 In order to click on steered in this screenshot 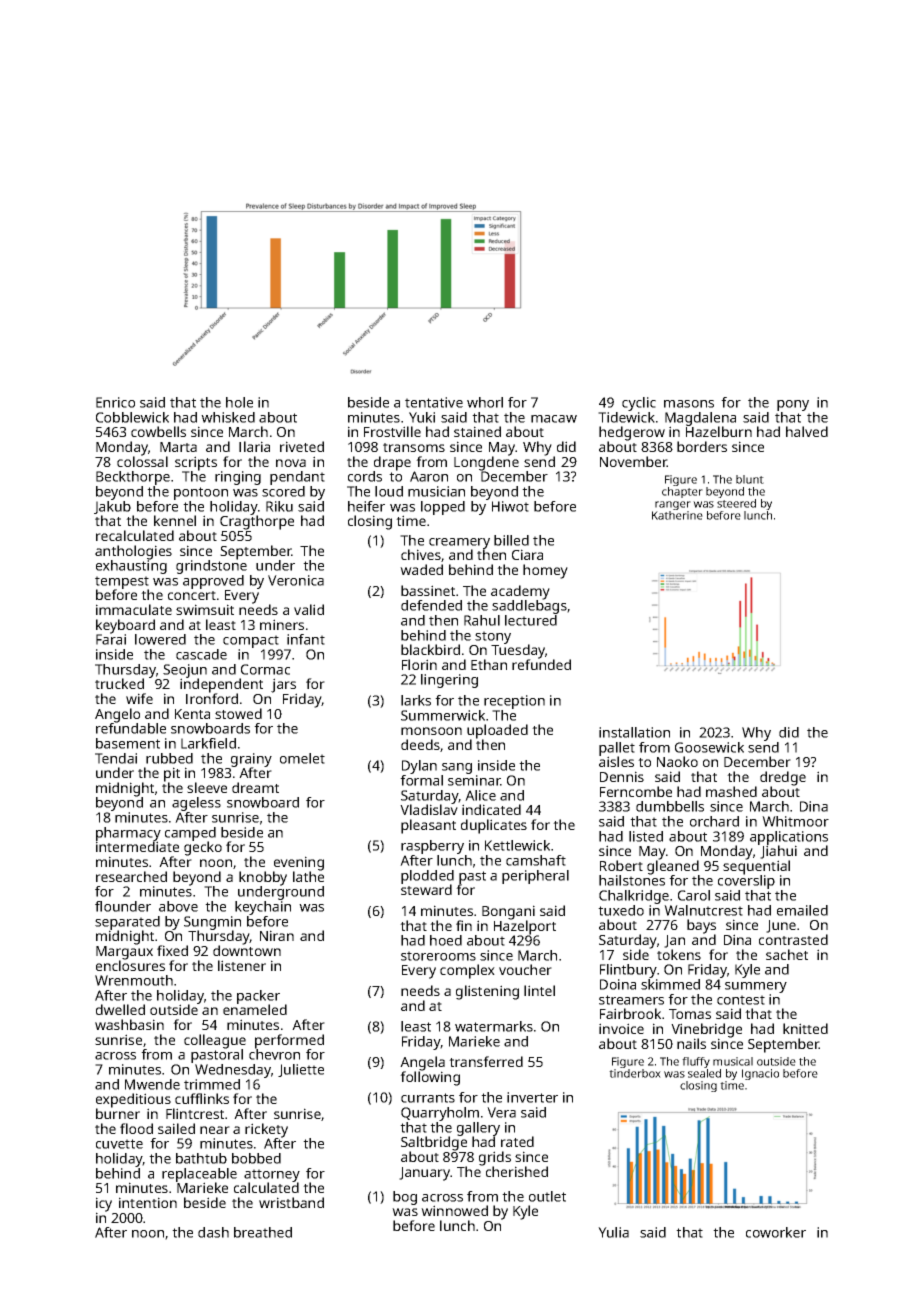, I will do `click(736, 503)`.
